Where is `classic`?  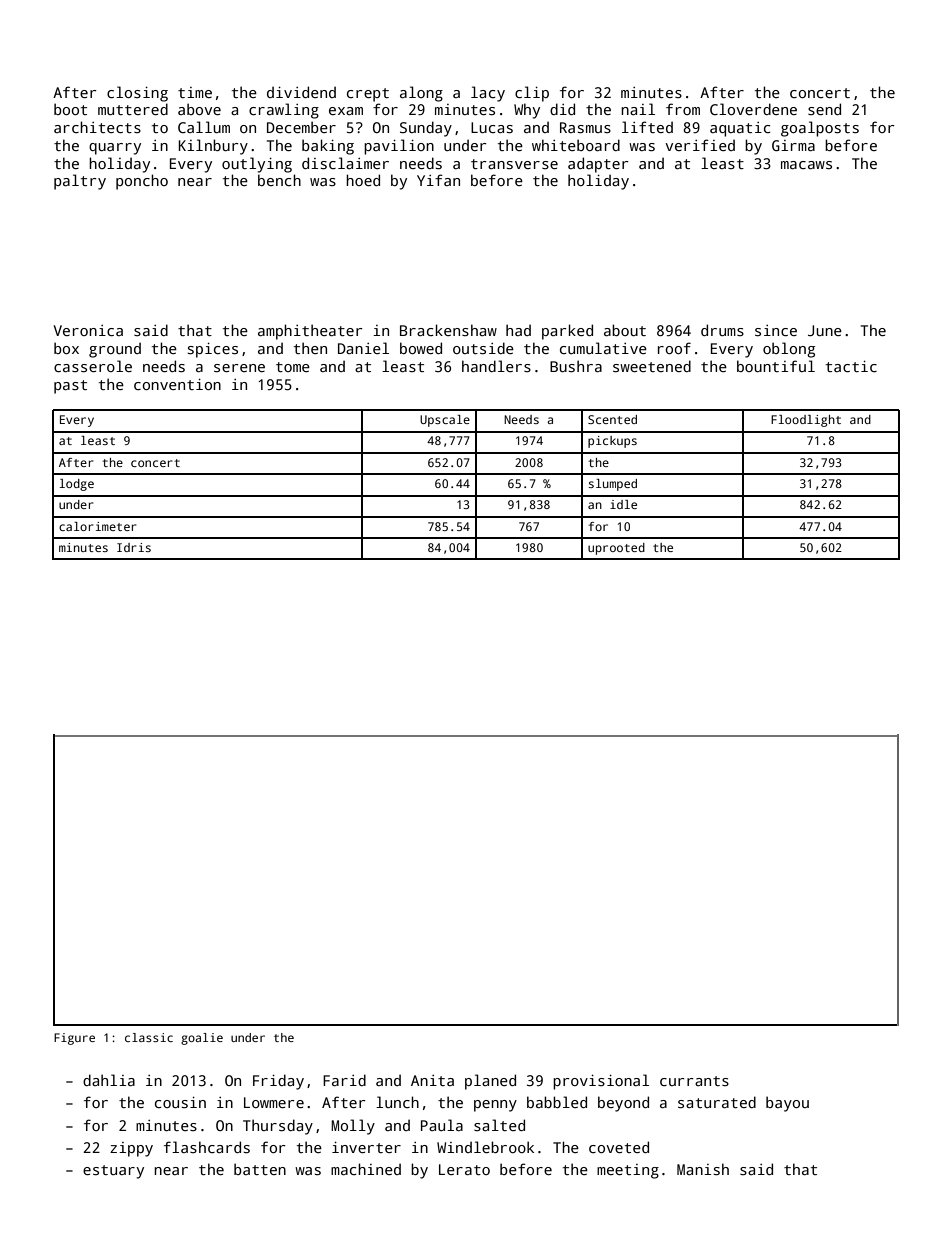 classic is located at coordinates (149, 1037).
